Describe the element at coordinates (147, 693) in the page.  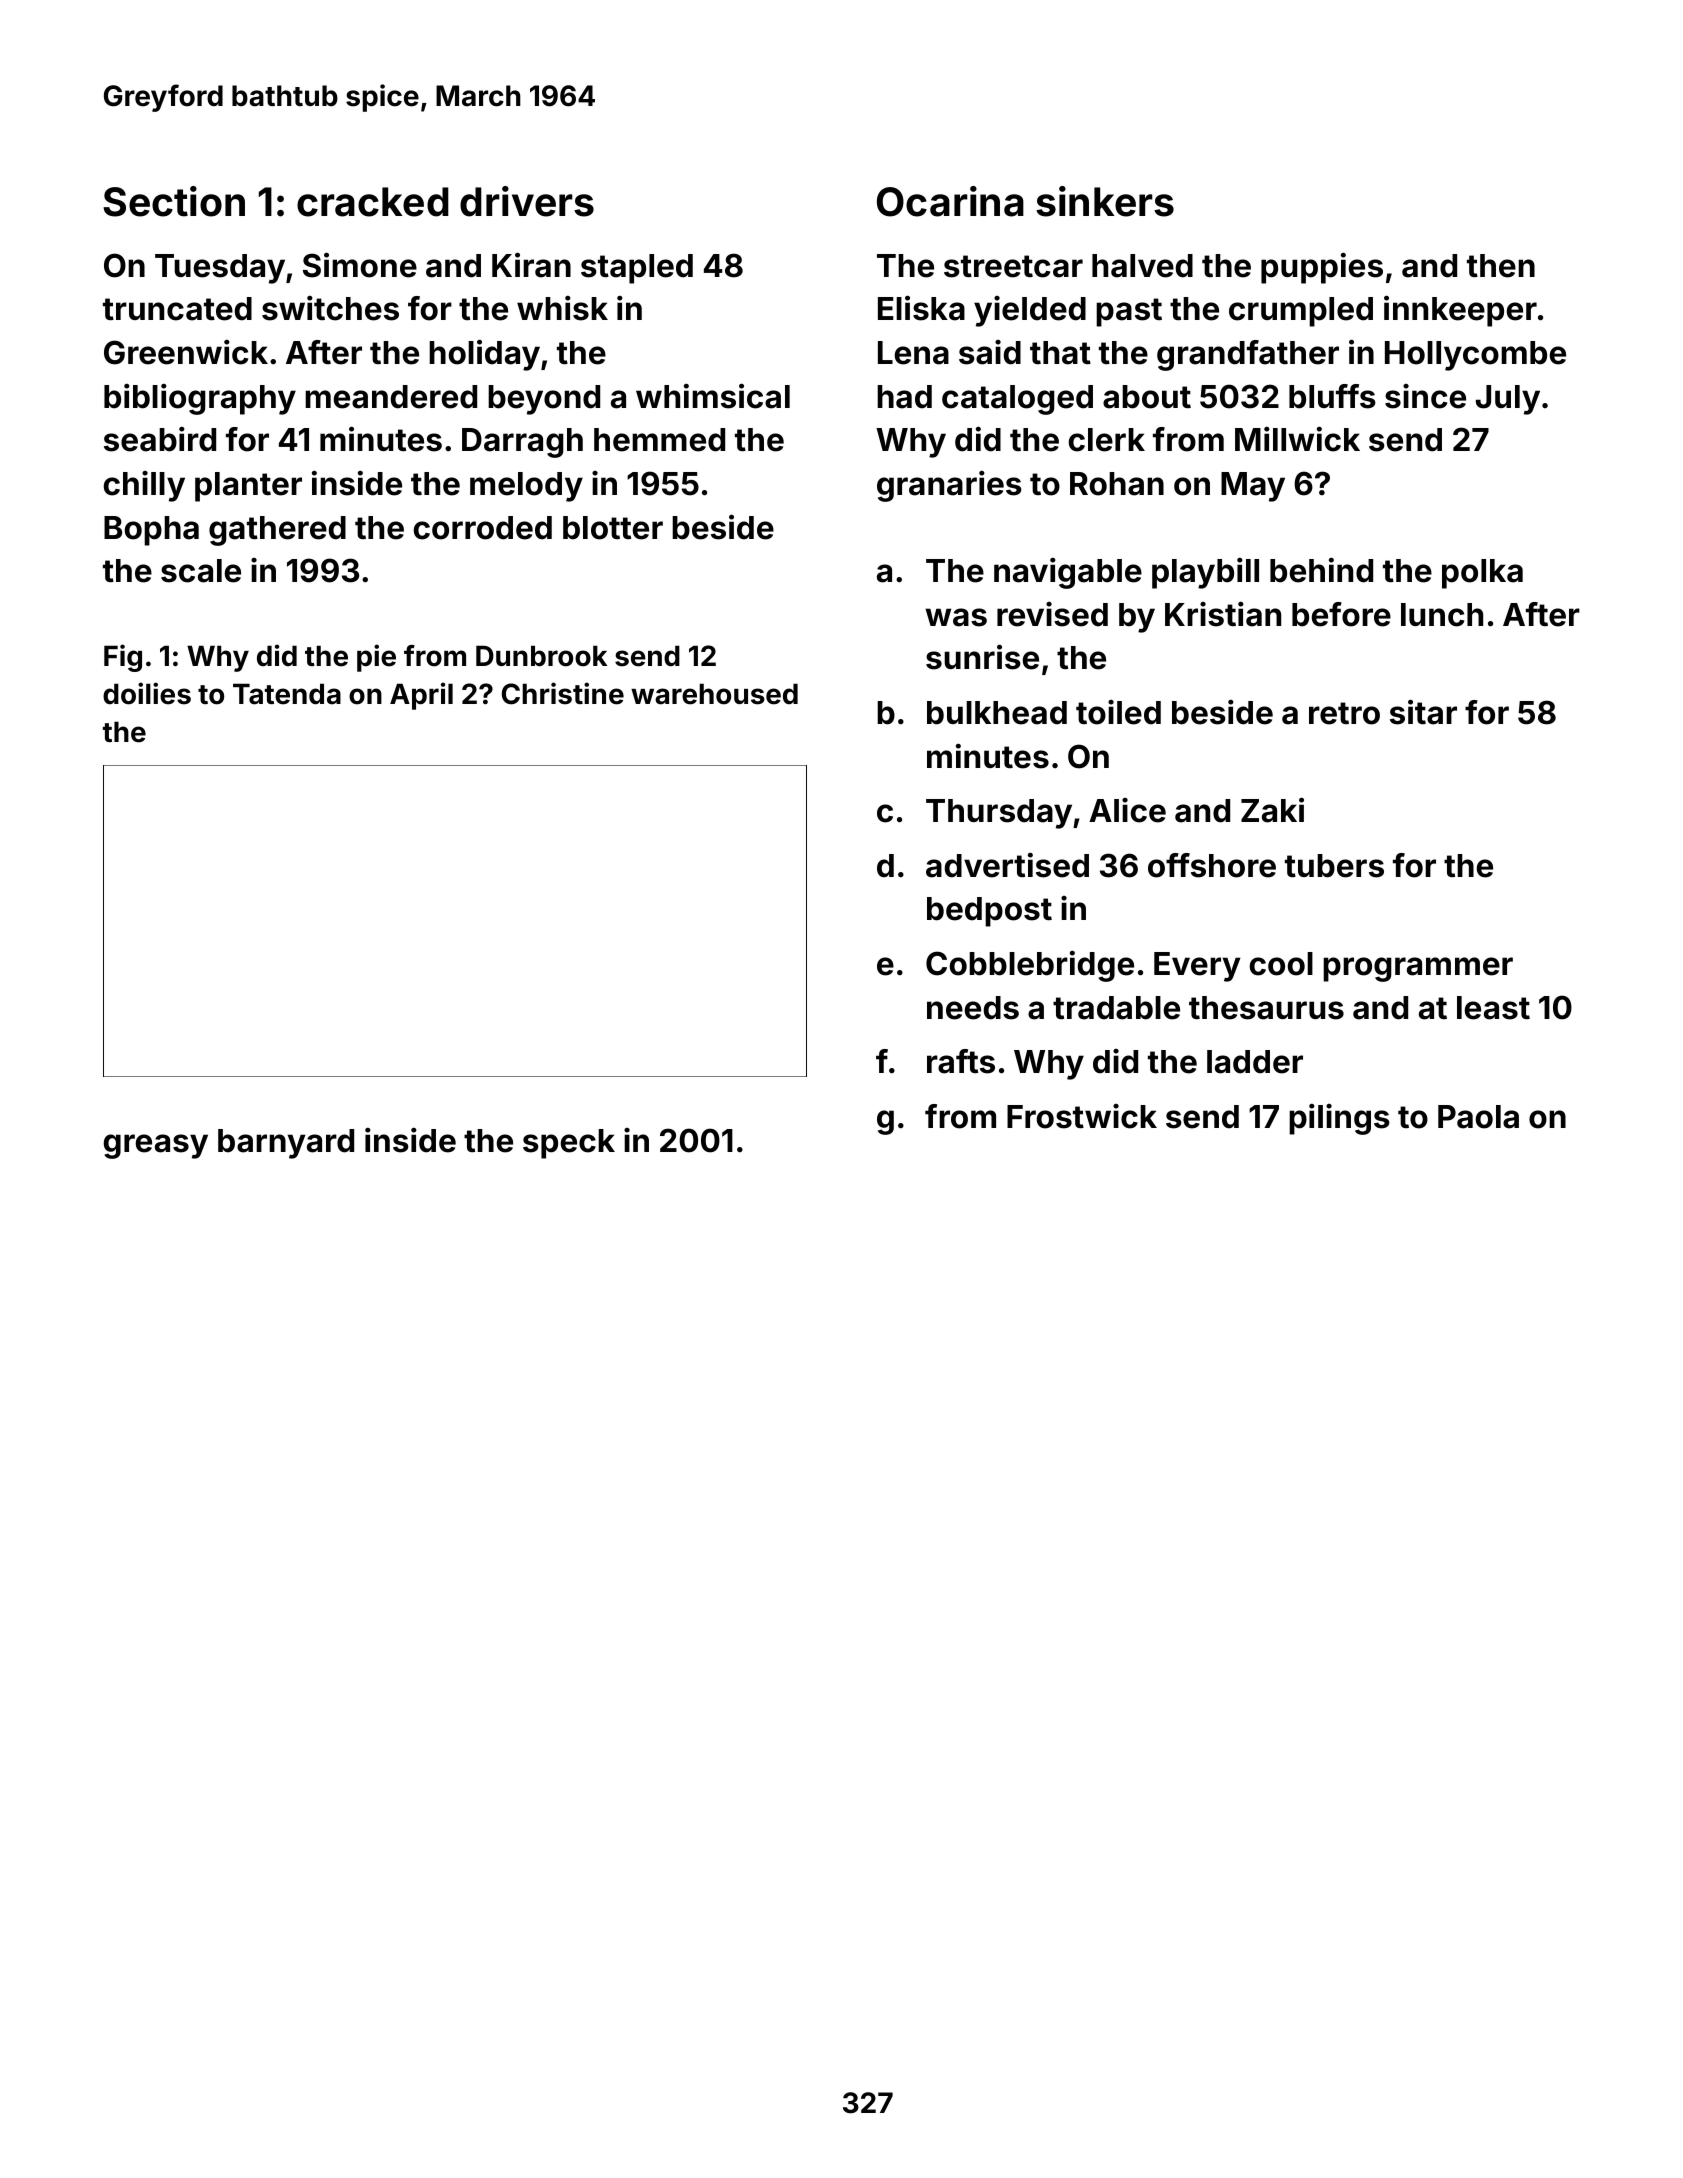
I see `doilies` at that location.
